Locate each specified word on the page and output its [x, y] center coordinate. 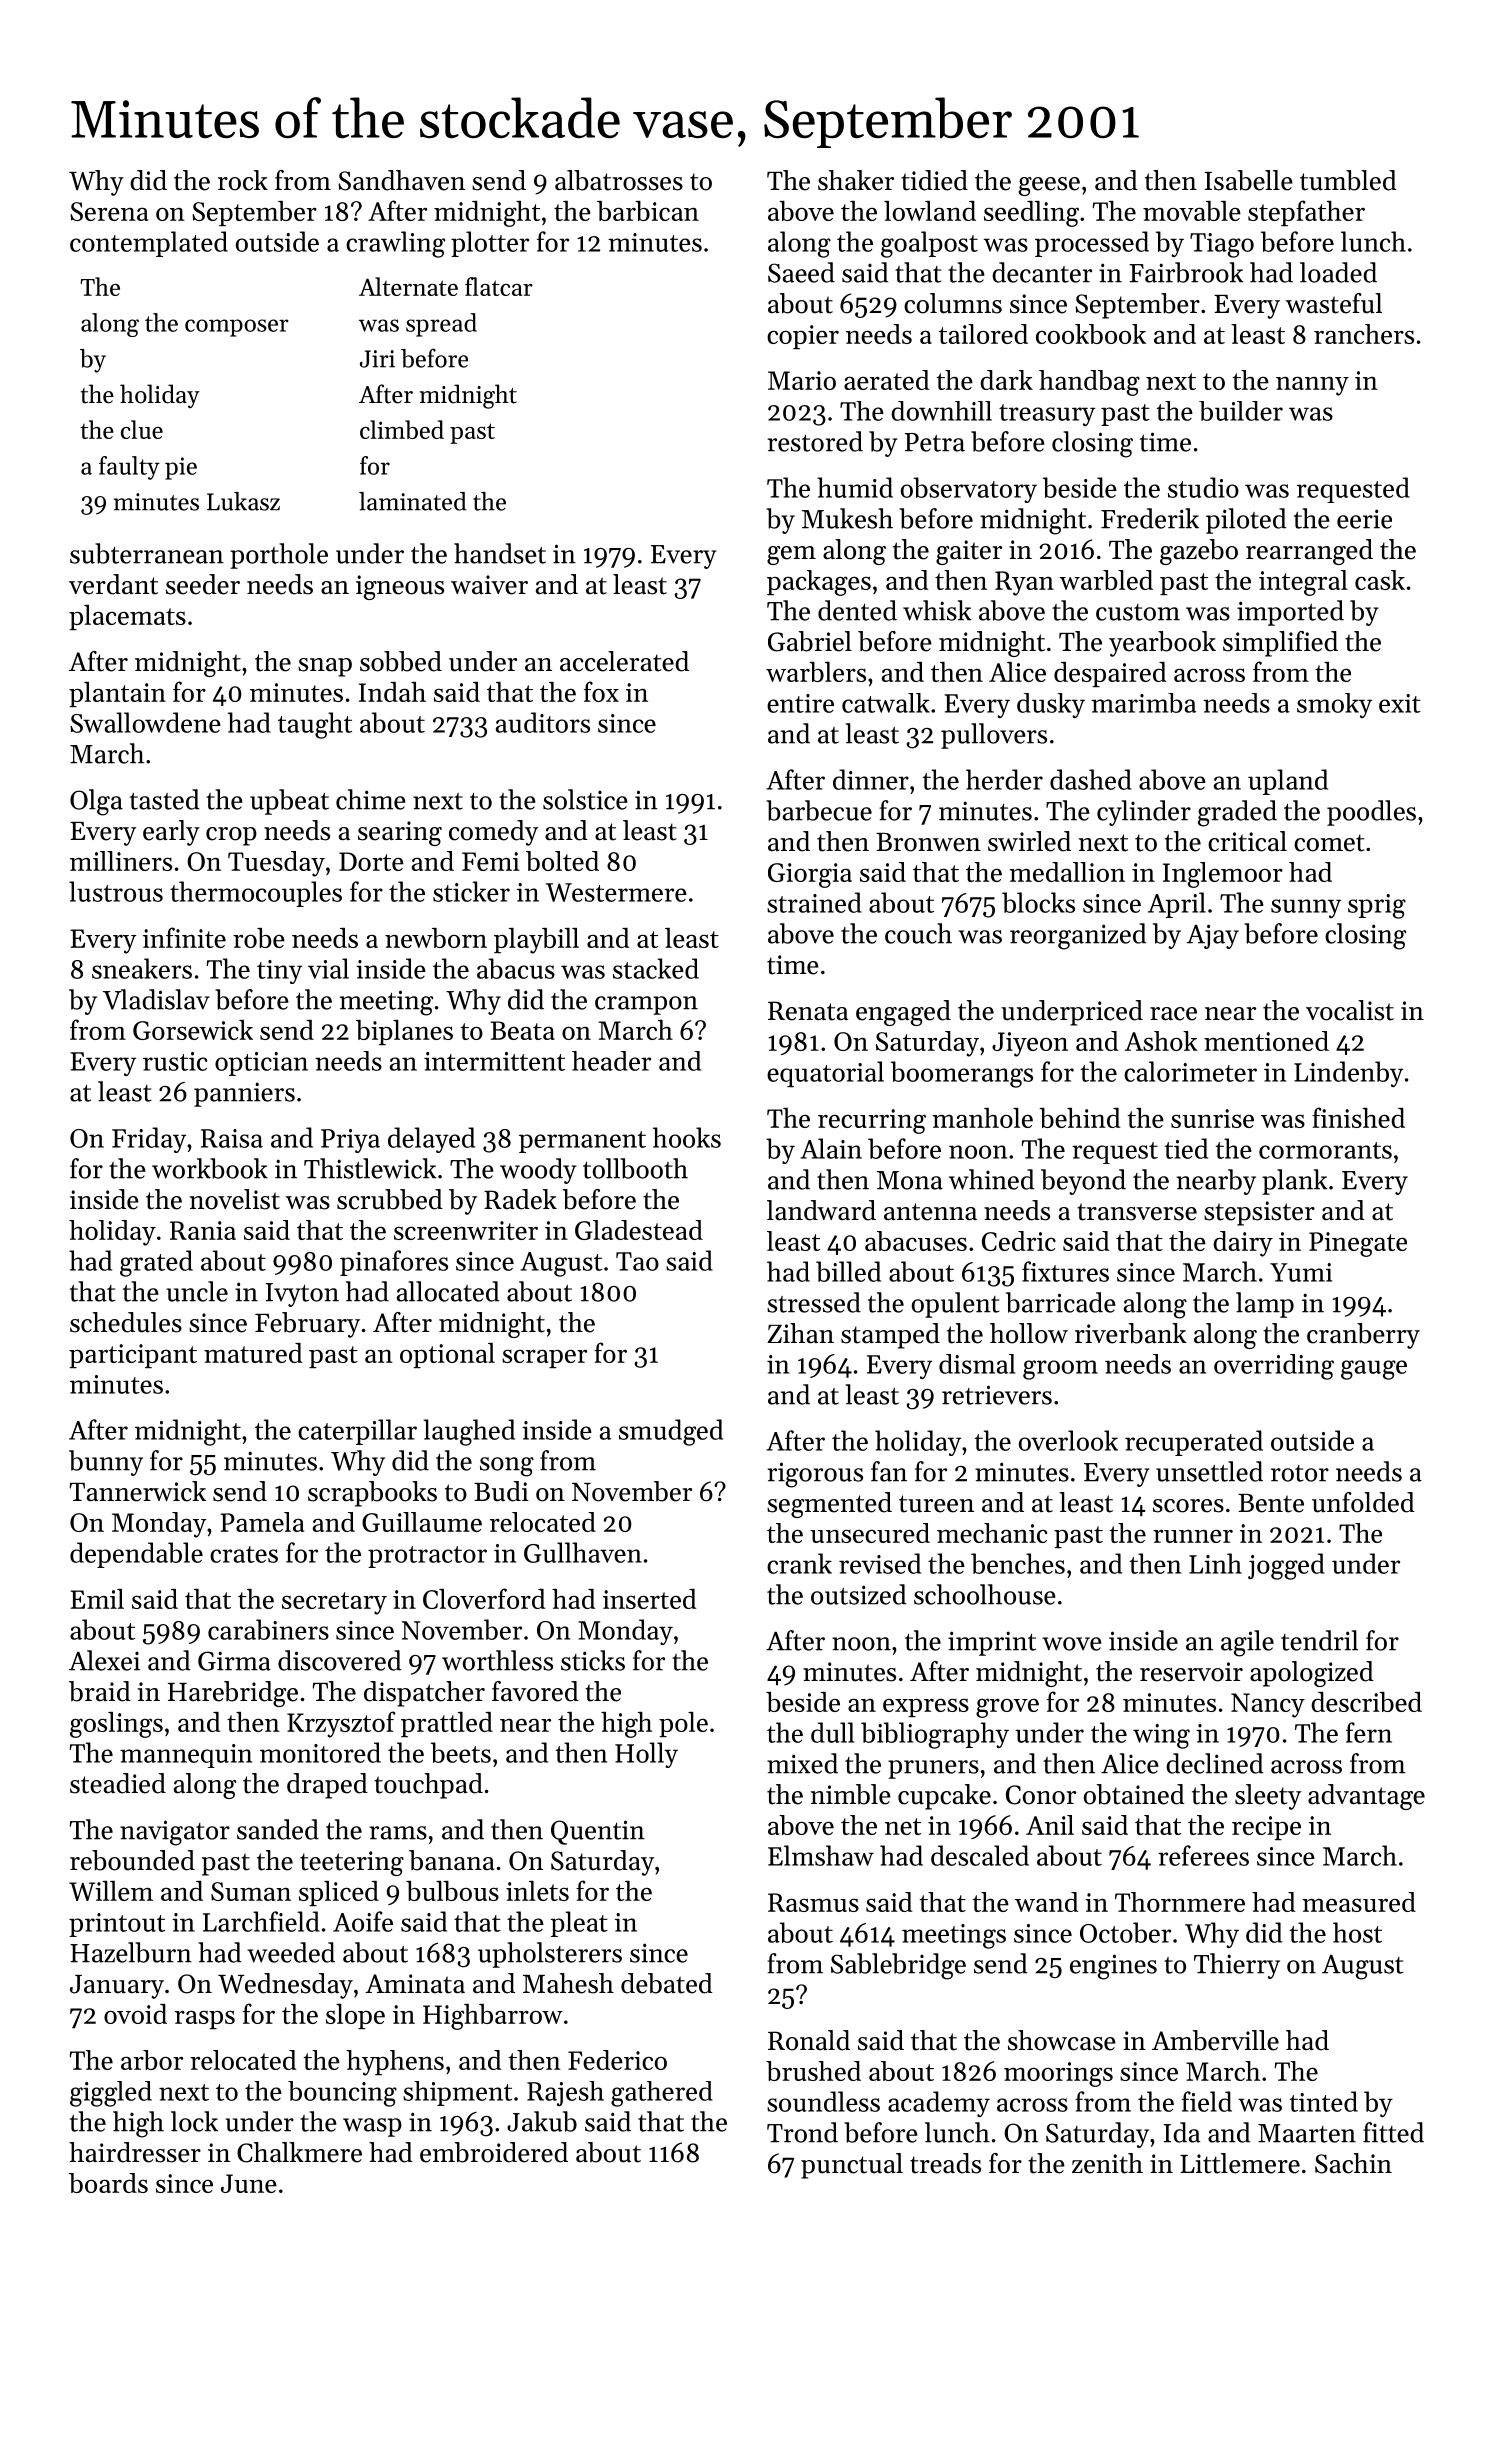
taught [315, 725]
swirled [1029, 841]
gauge [1374, 1370]
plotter [490, 244]
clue [142, 429]
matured [253, 1353]
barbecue [819, 810]
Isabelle [1248, 180]
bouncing [342, 2094]
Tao [637, 1261]
